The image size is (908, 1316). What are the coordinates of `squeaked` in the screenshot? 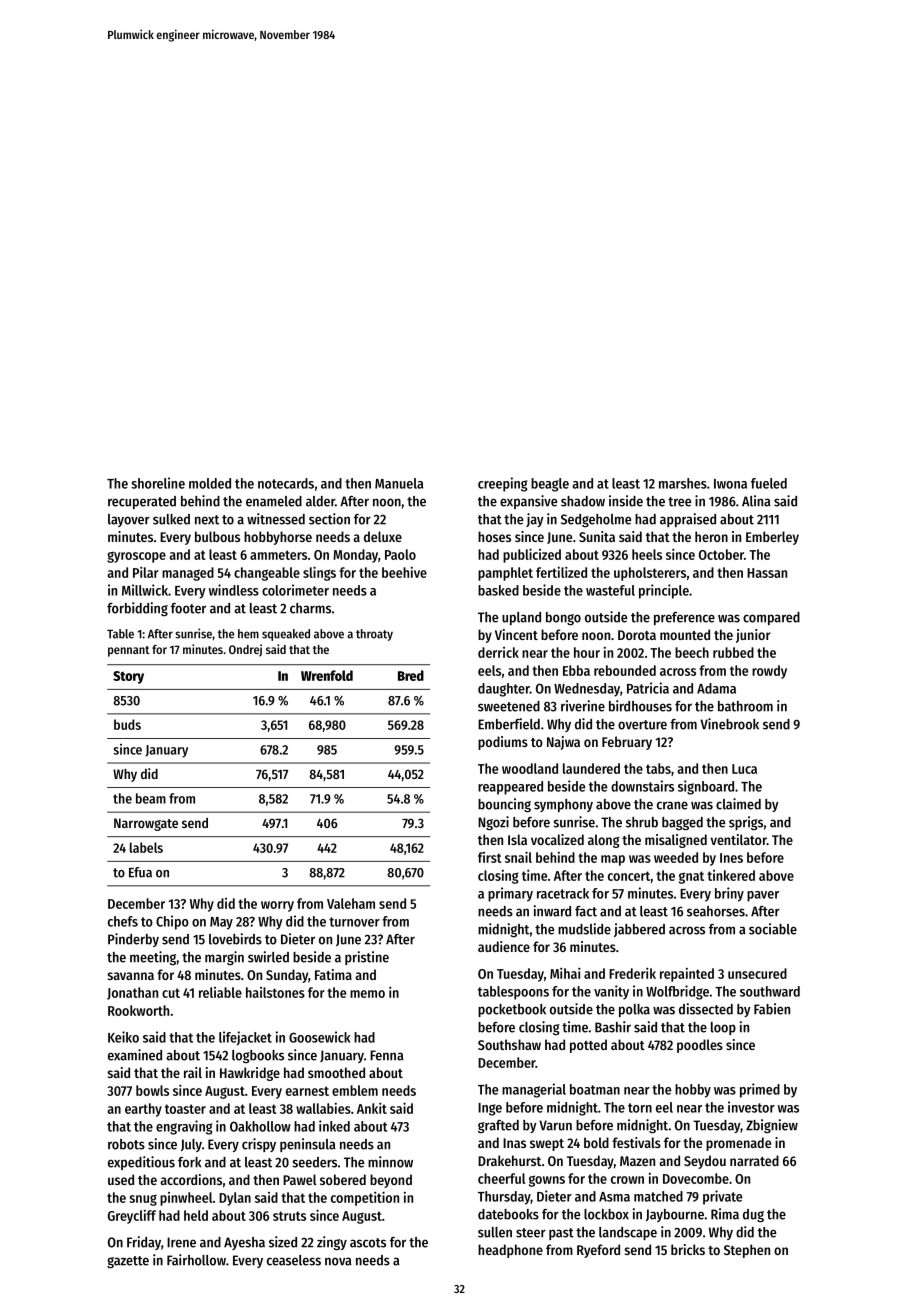 It's located at (286, 635).
